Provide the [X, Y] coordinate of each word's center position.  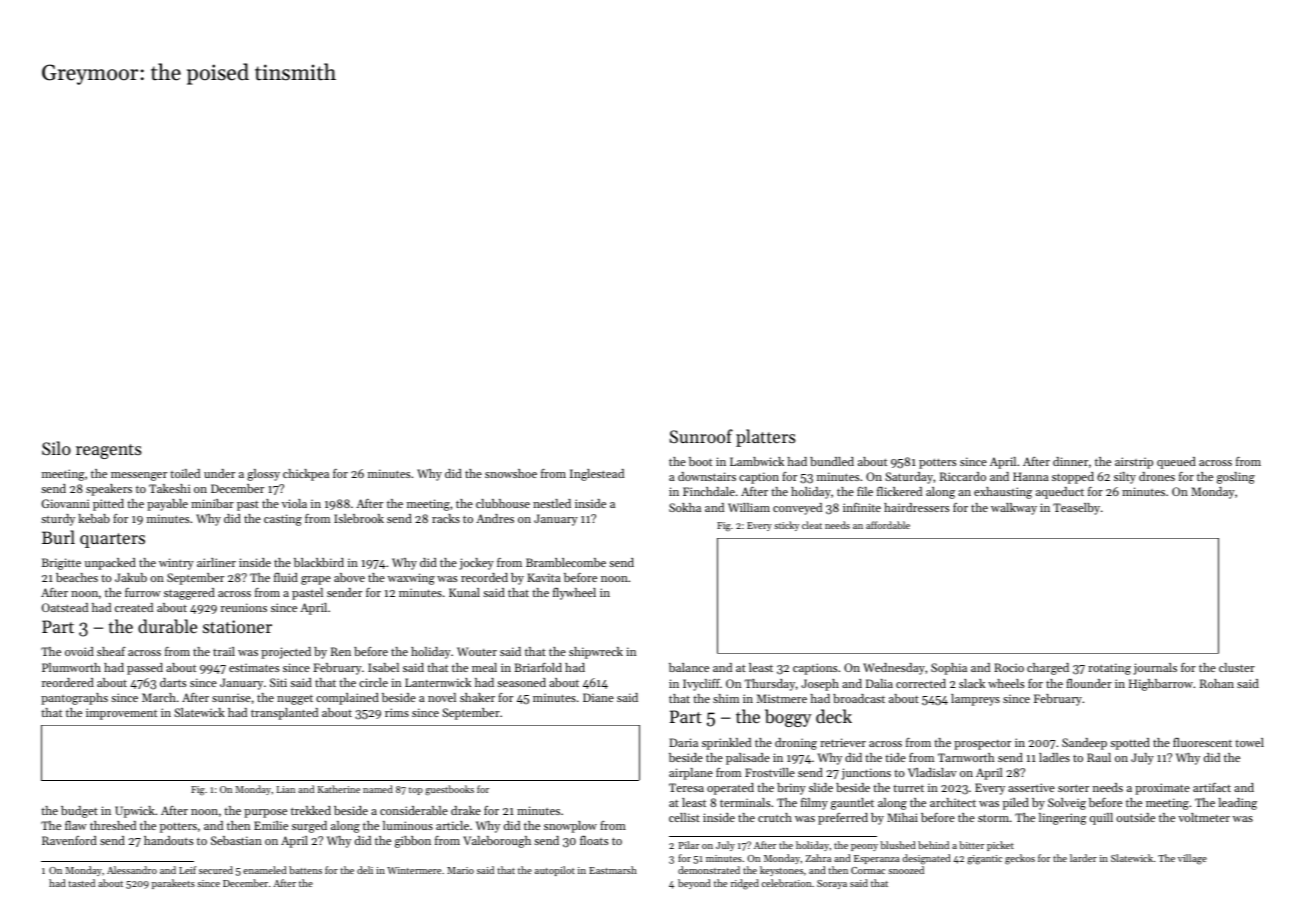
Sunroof [701, 436]
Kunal [464, 592]
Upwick [135, 812]
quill [1101, 819]
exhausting [1003, 493]
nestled [552, 503]
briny [791, 789]
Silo [56, 448]
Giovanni [65, 503]
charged [1048, 669]
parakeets [173, 884]
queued [1176, 463]
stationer [237, 626]
